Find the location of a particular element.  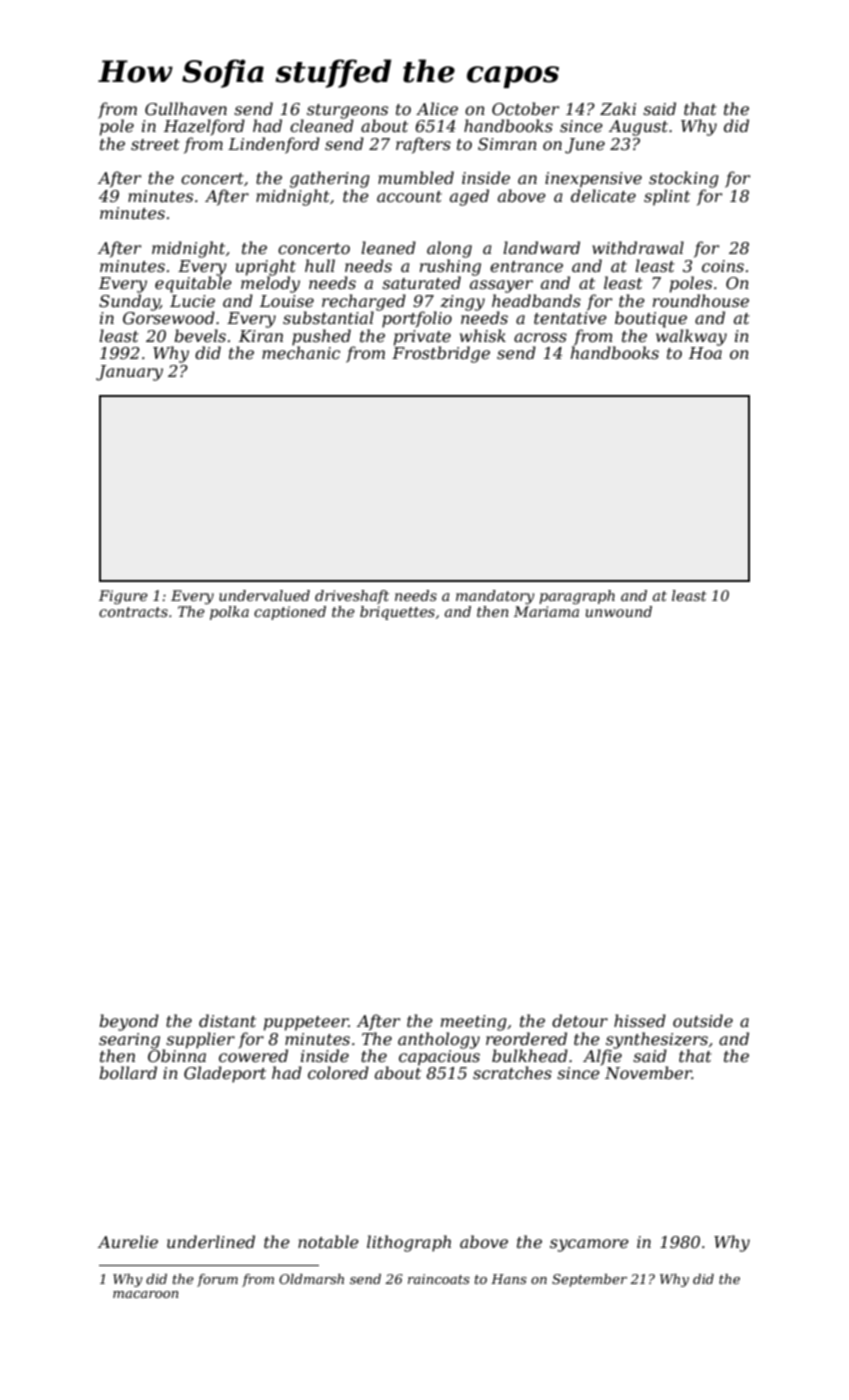

raincoats is located at coordinates (439, 1279).
